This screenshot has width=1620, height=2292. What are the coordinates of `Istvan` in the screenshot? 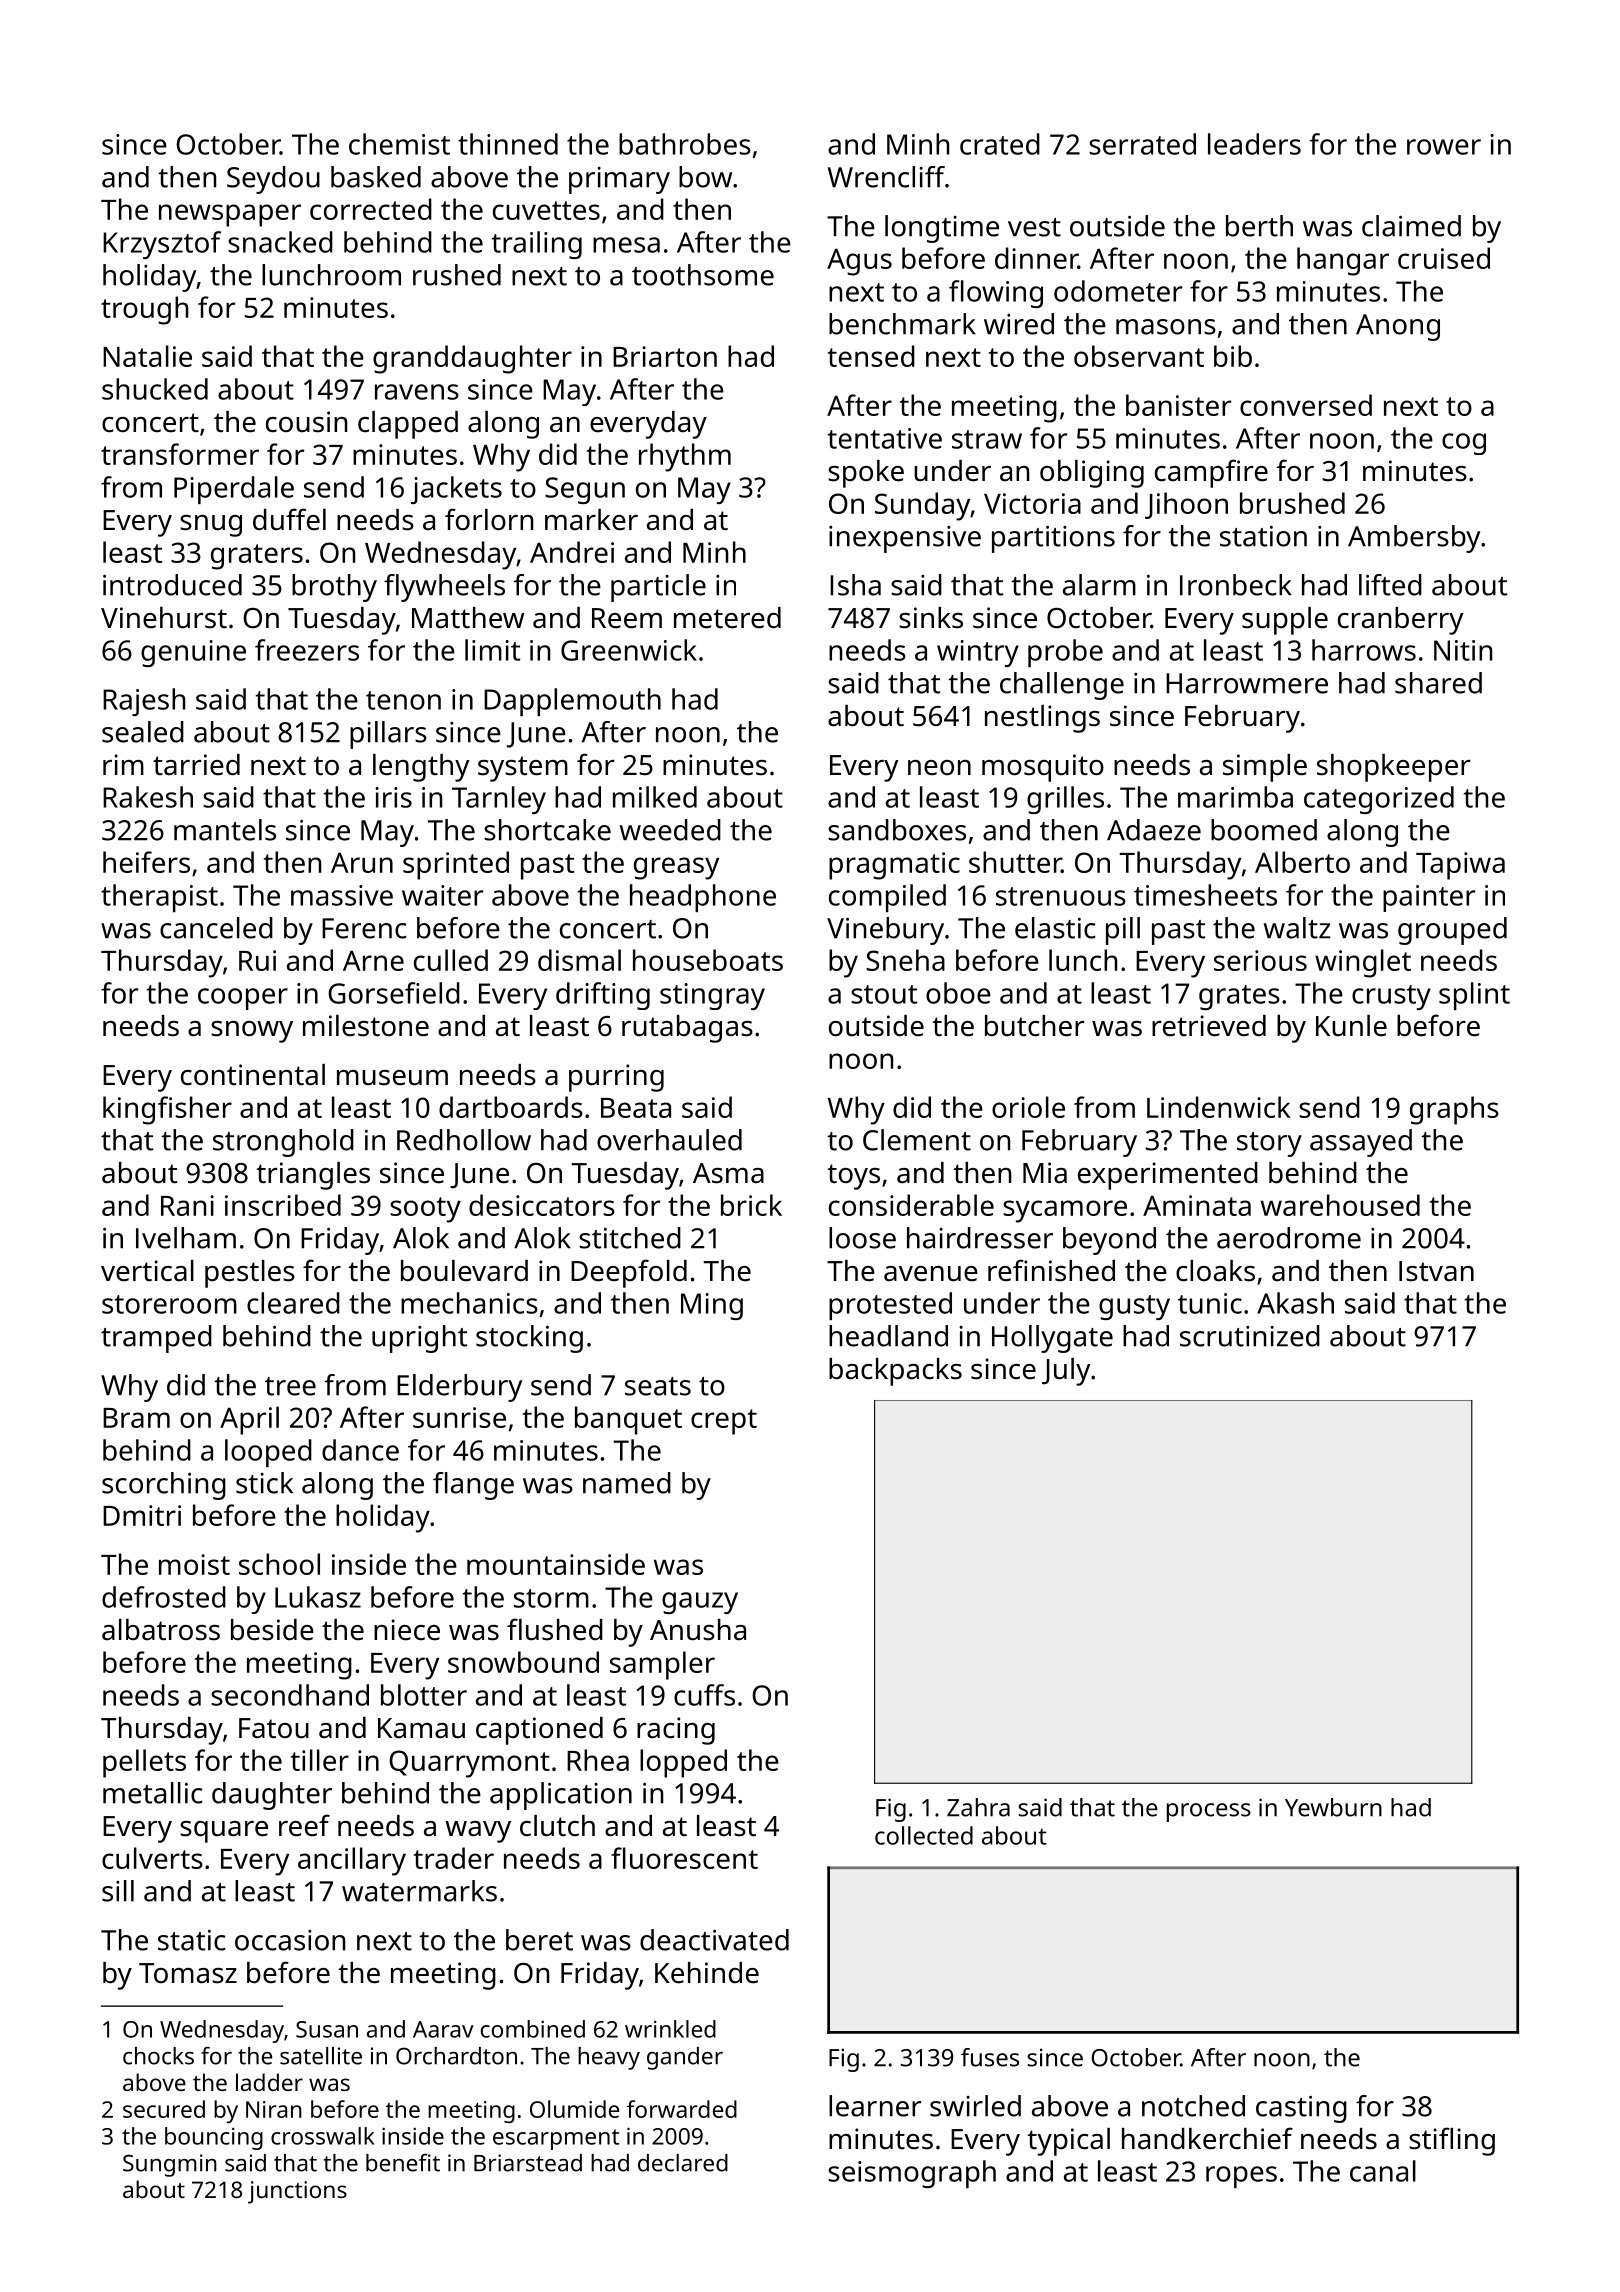 It's located at (1436, 1271).
